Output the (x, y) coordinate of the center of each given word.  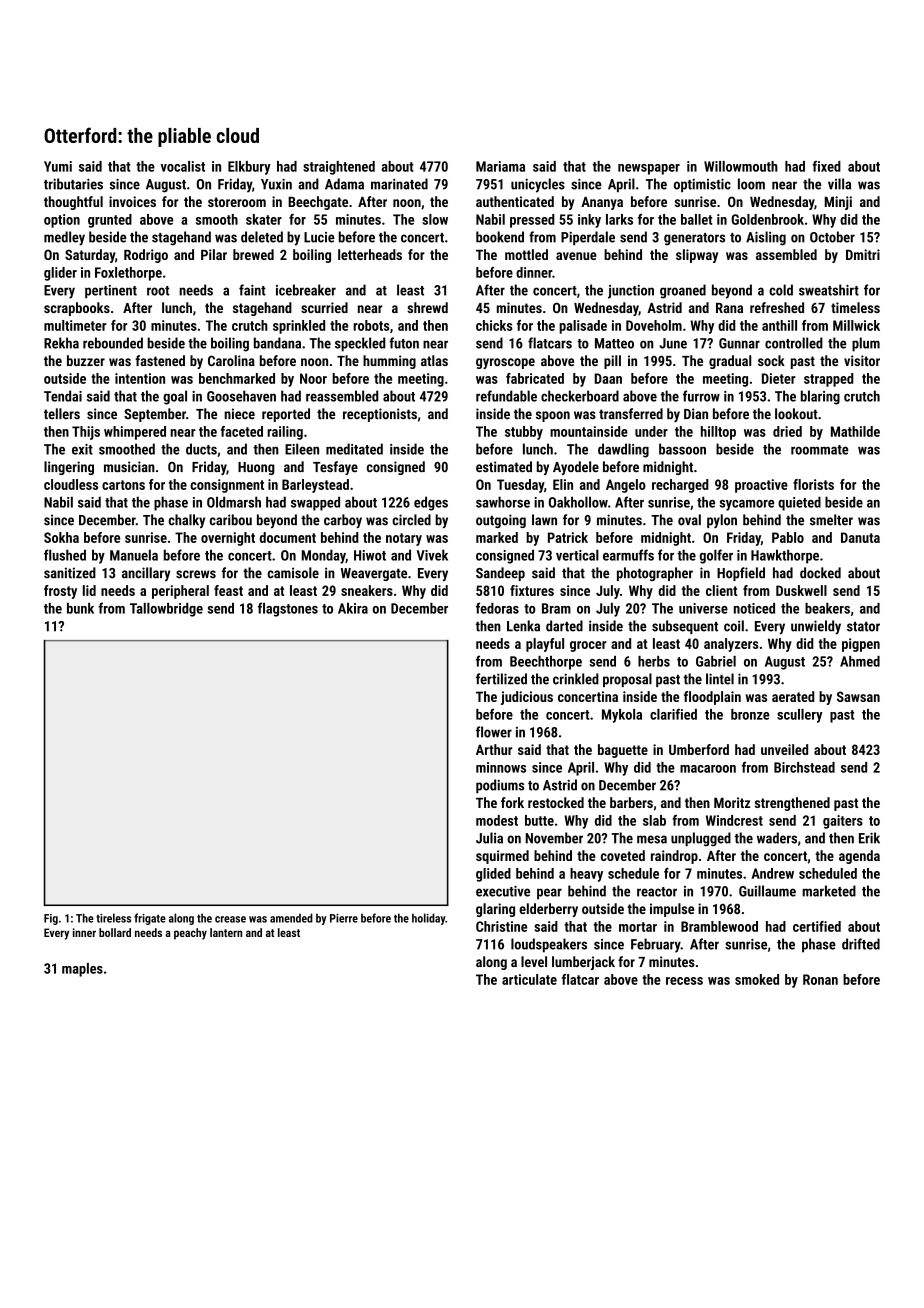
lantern (226, 932)
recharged (680, 486)
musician (129, 467)
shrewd (427, 307)
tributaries (73, 184)
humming (389, 362)
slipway (697, 256)
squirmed (502, 857)
